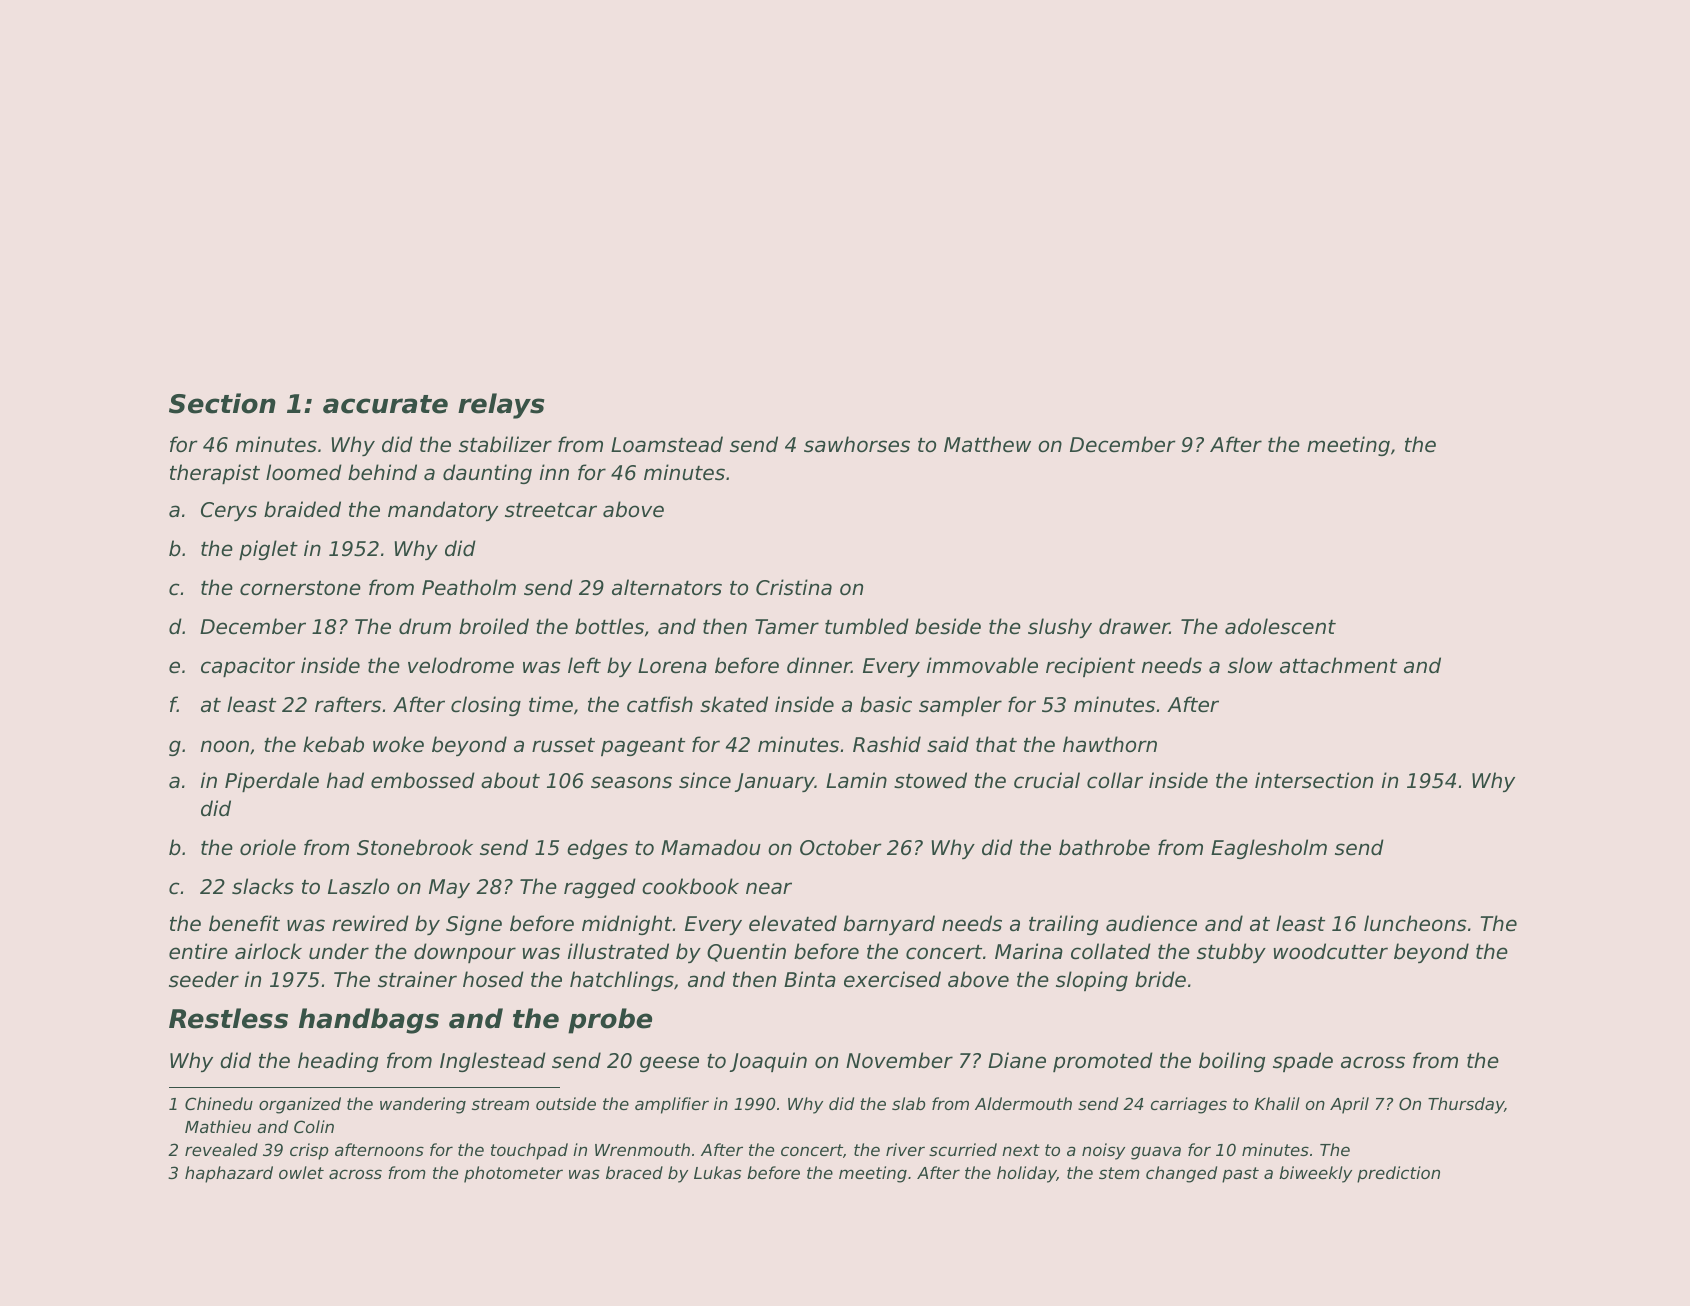 The height and width of the image is (1306, 1690). Describe the element at coordinates (794, 587) in the image. I see `Cristina` at that location.
